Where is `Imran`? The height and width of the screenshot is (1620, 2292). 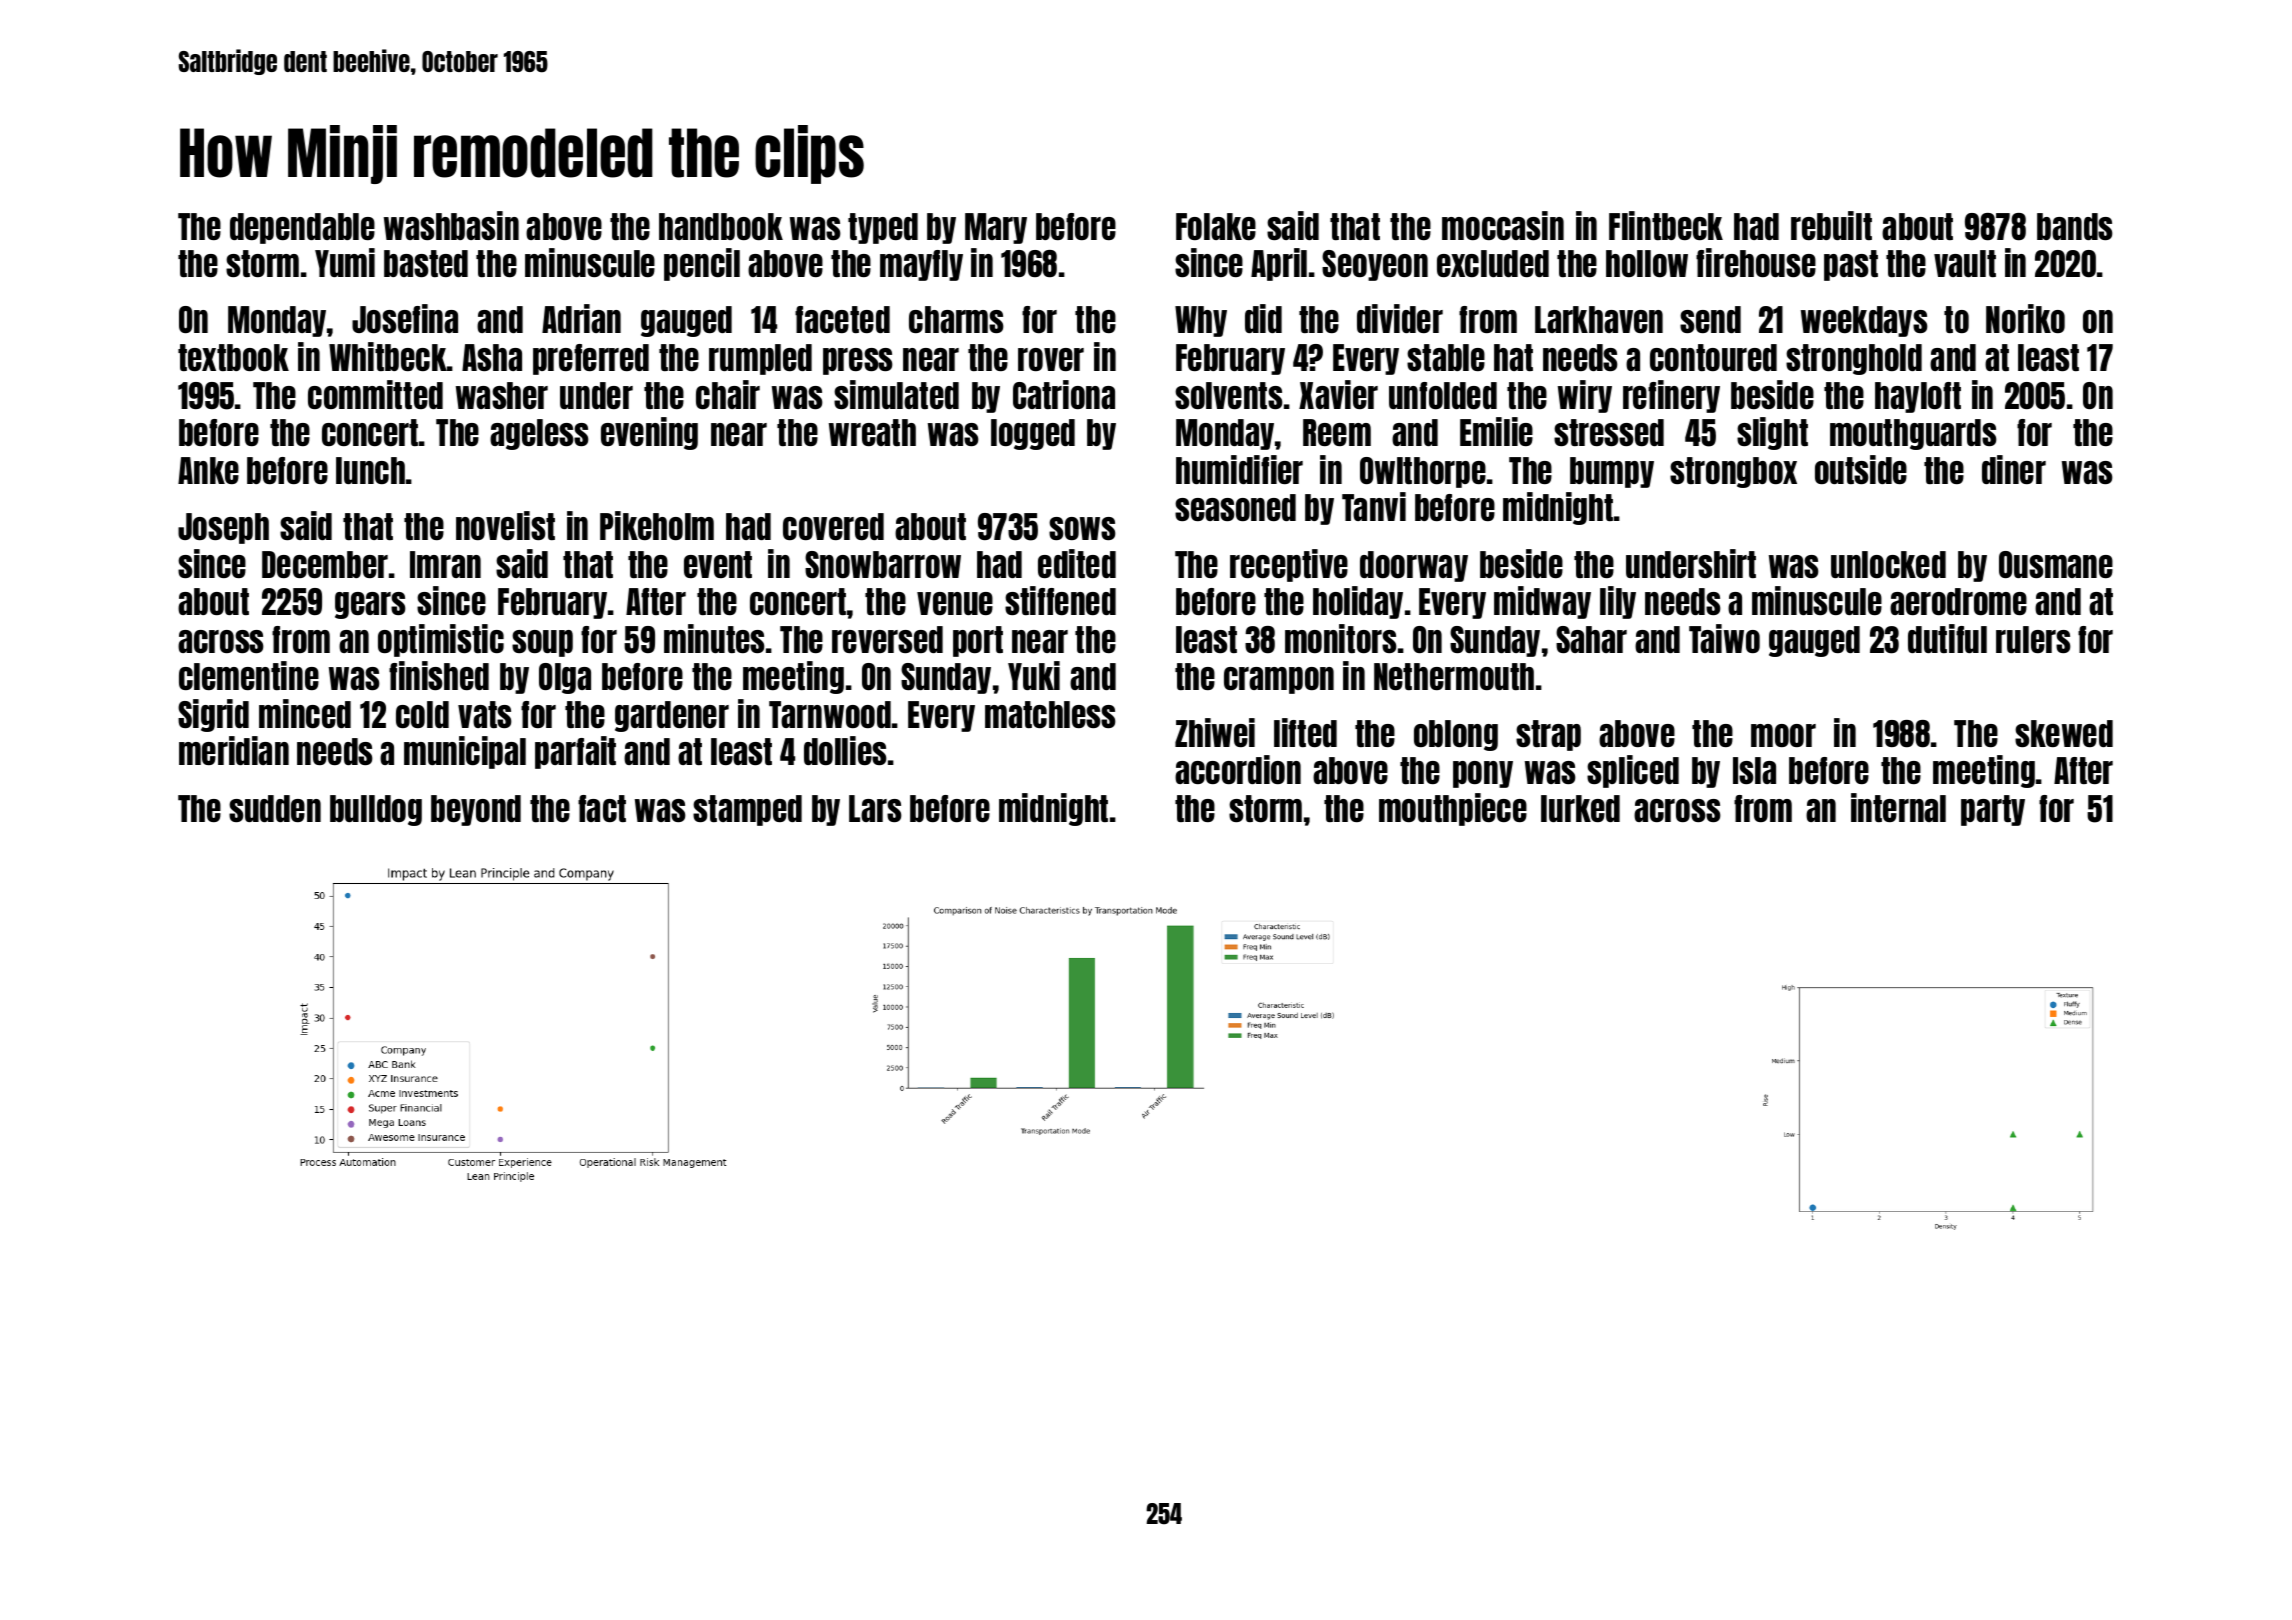
Imran is located at coordinates (445, 564).
